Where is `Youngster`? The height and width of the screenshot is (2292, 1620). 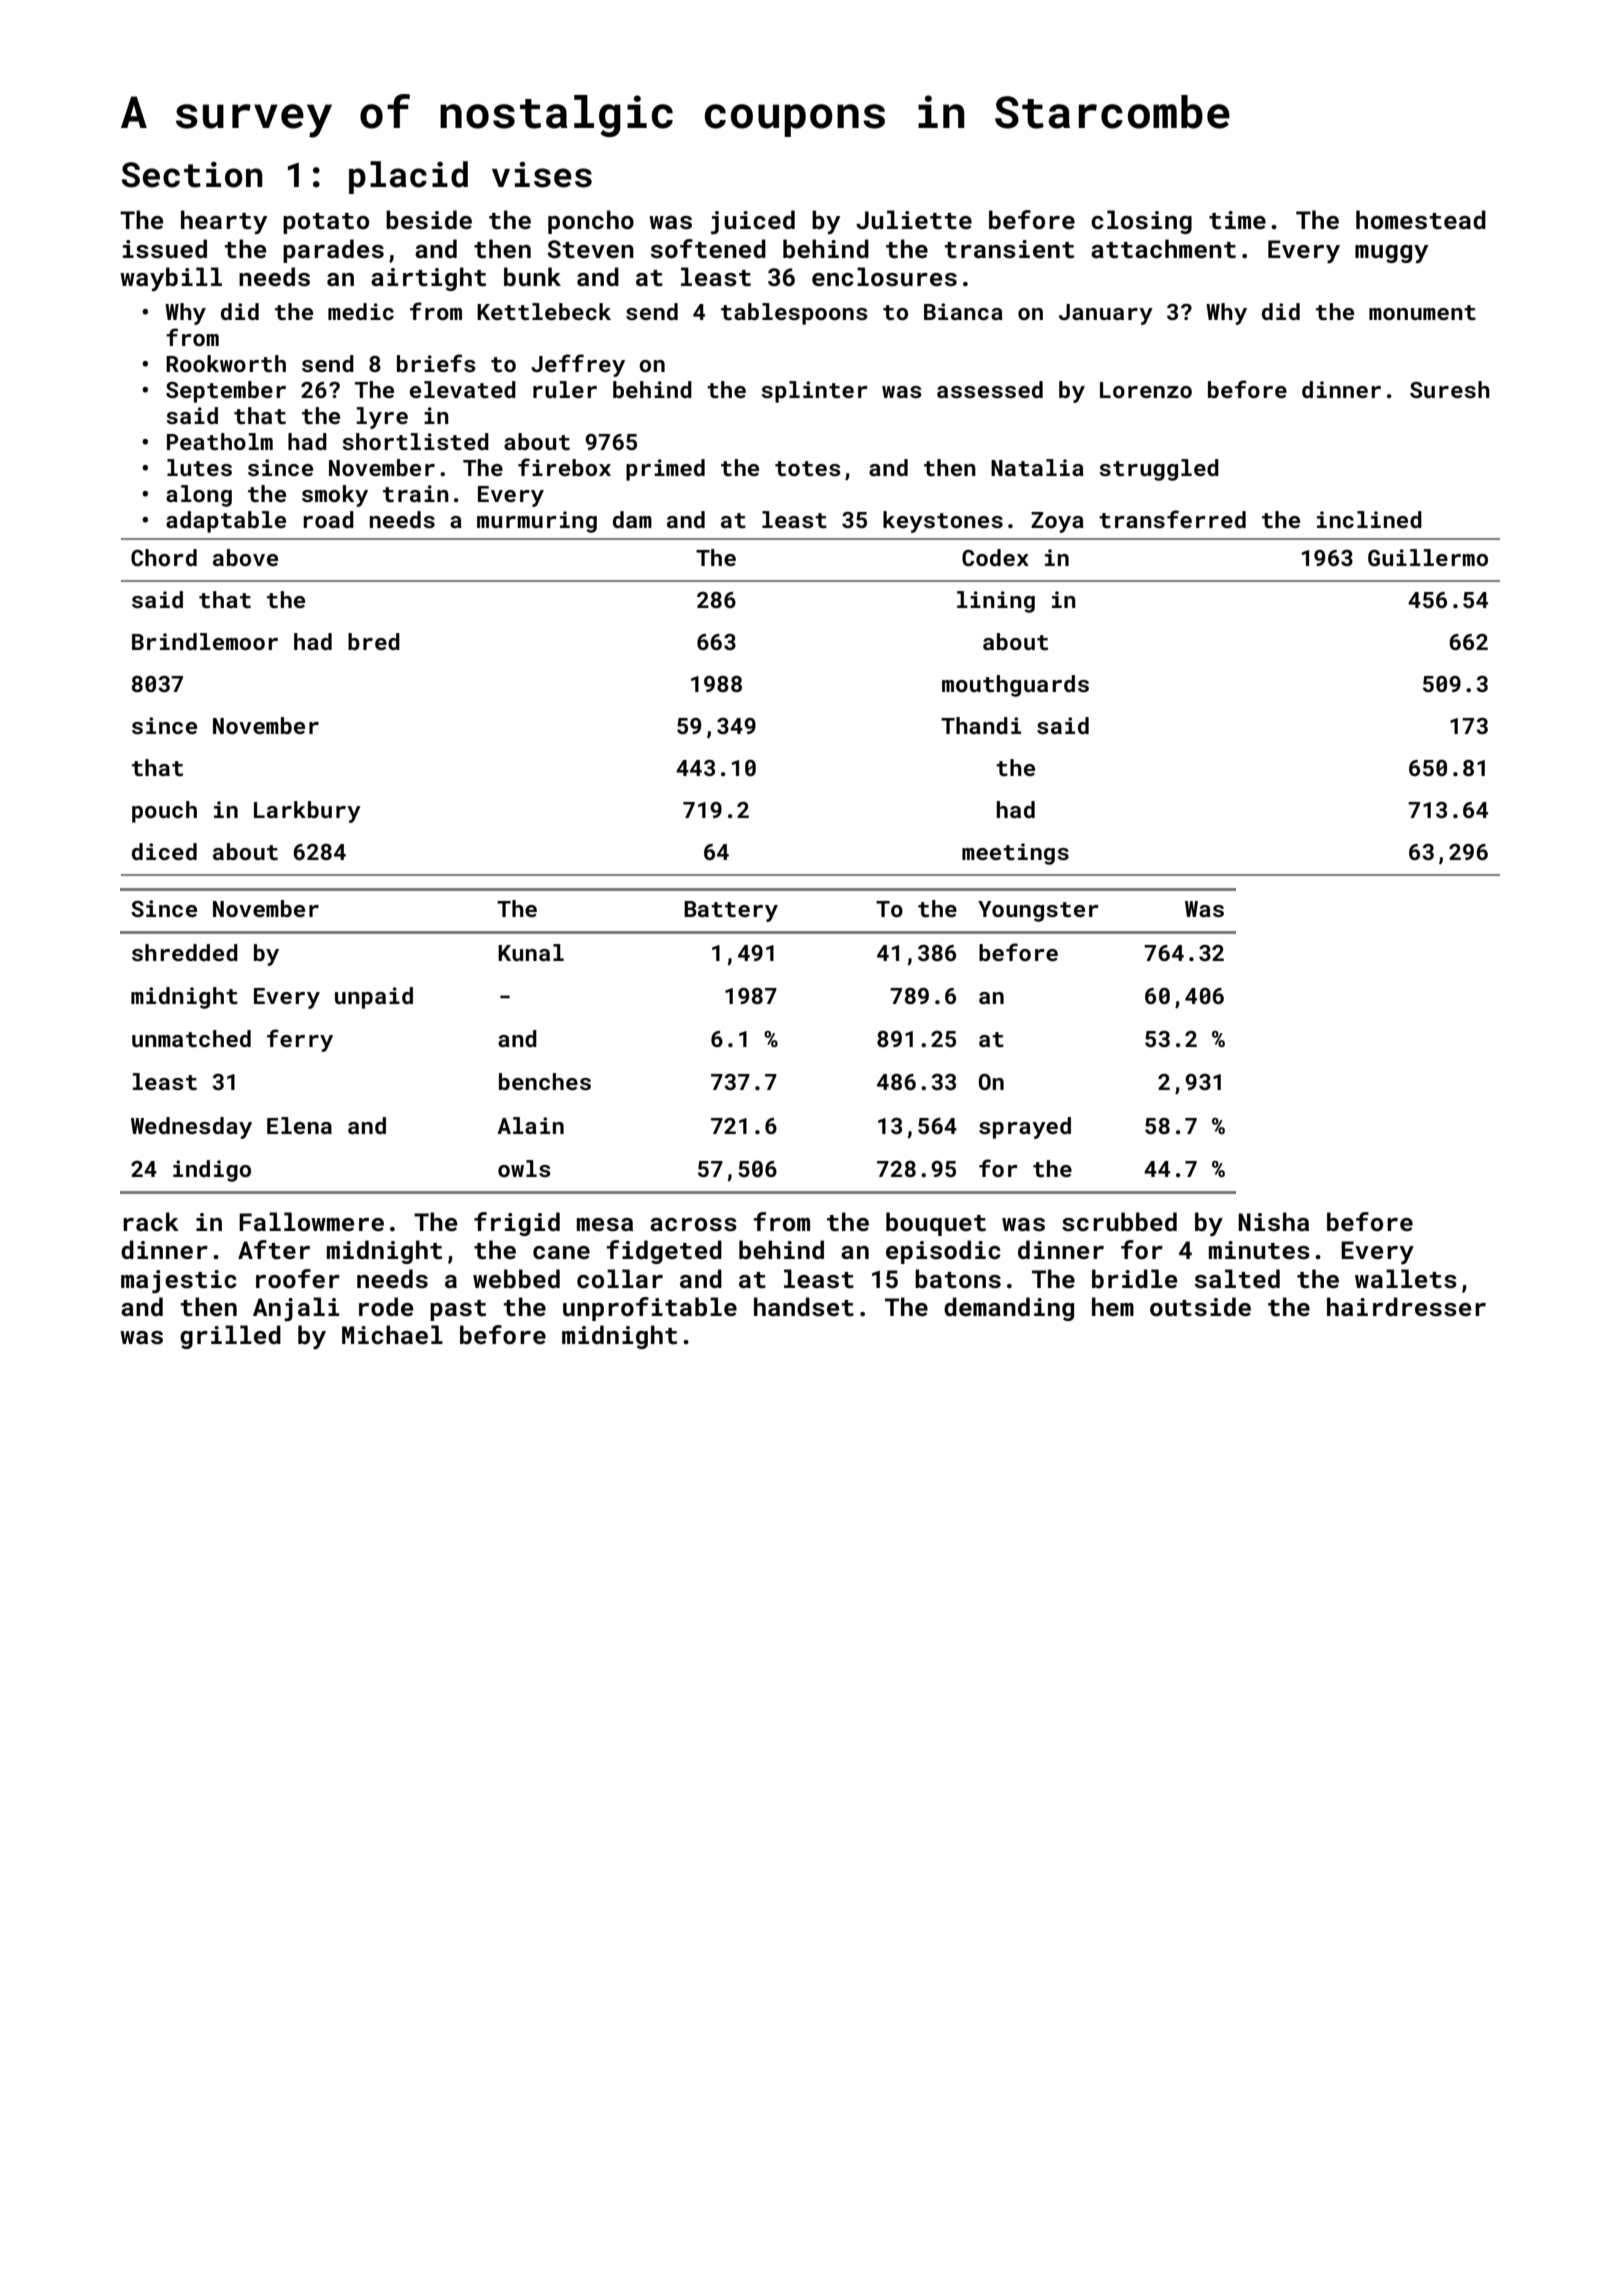
Youngster is located at coordinates (1038, 911).
